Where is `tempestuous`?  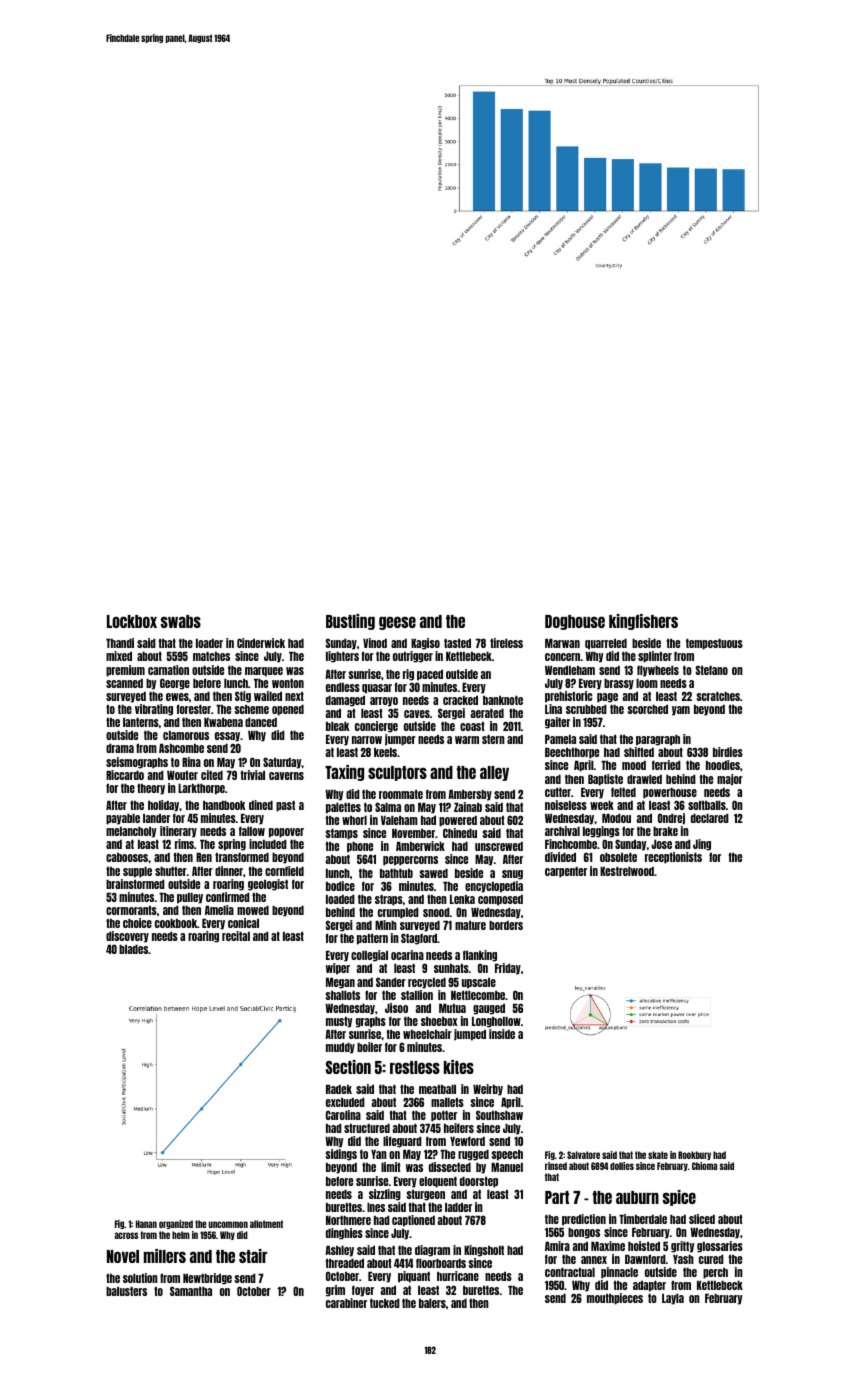
tempestuous is located at coordinates (714, 644).
